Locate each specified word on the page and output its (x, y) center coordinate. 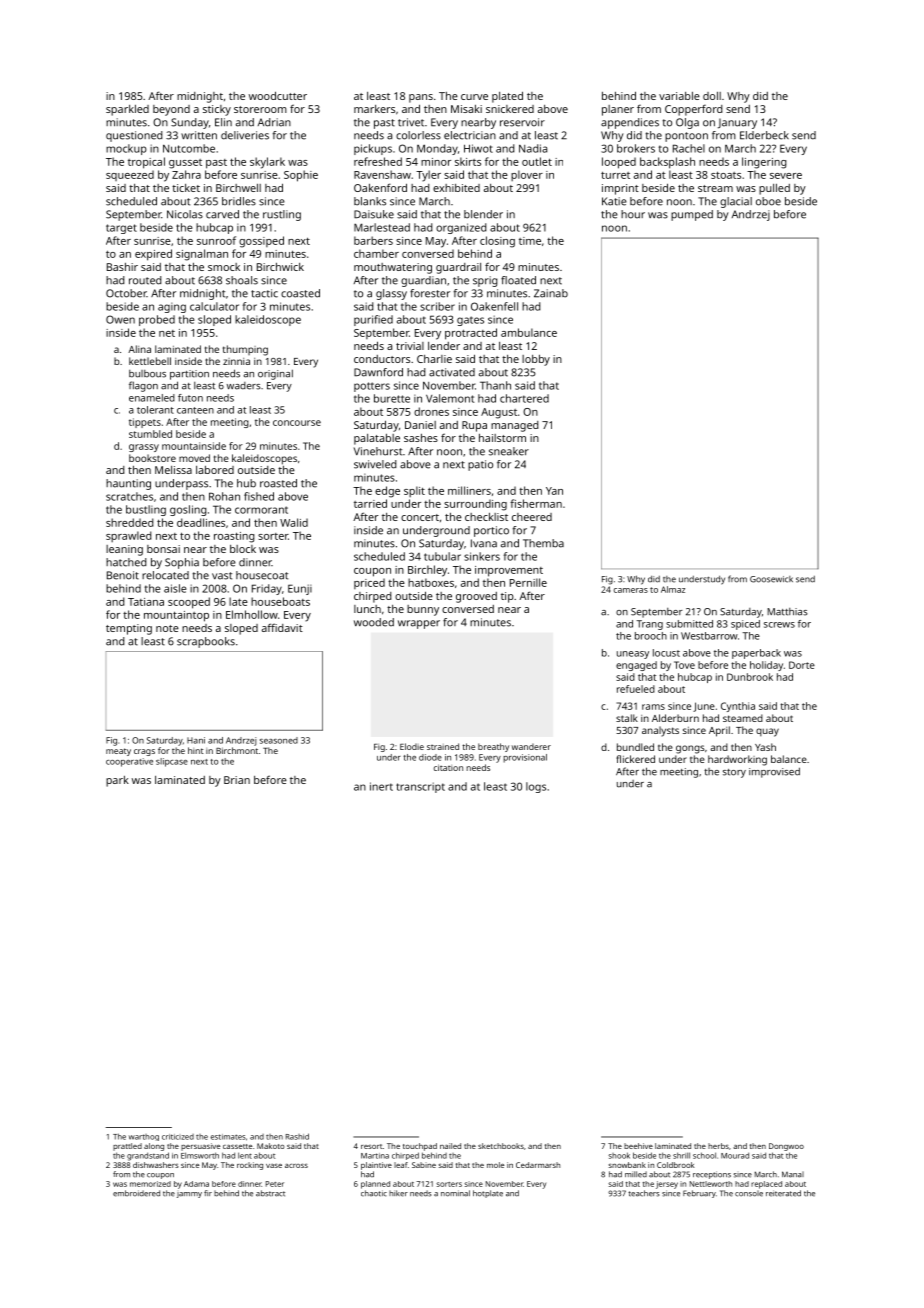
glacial (736, 202)
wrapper (419, 624)
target (121, 229)
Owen (120, 319)
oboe (768, 201)
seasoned (279, 740)
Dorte (802, 665)
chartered (524, 398)
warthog (144, 1137)
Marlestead (382, 227)
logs (536, 787)
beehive (638, 1146)
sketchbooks (501, 1146)
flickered (635, 759)
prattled (127, 1147)
